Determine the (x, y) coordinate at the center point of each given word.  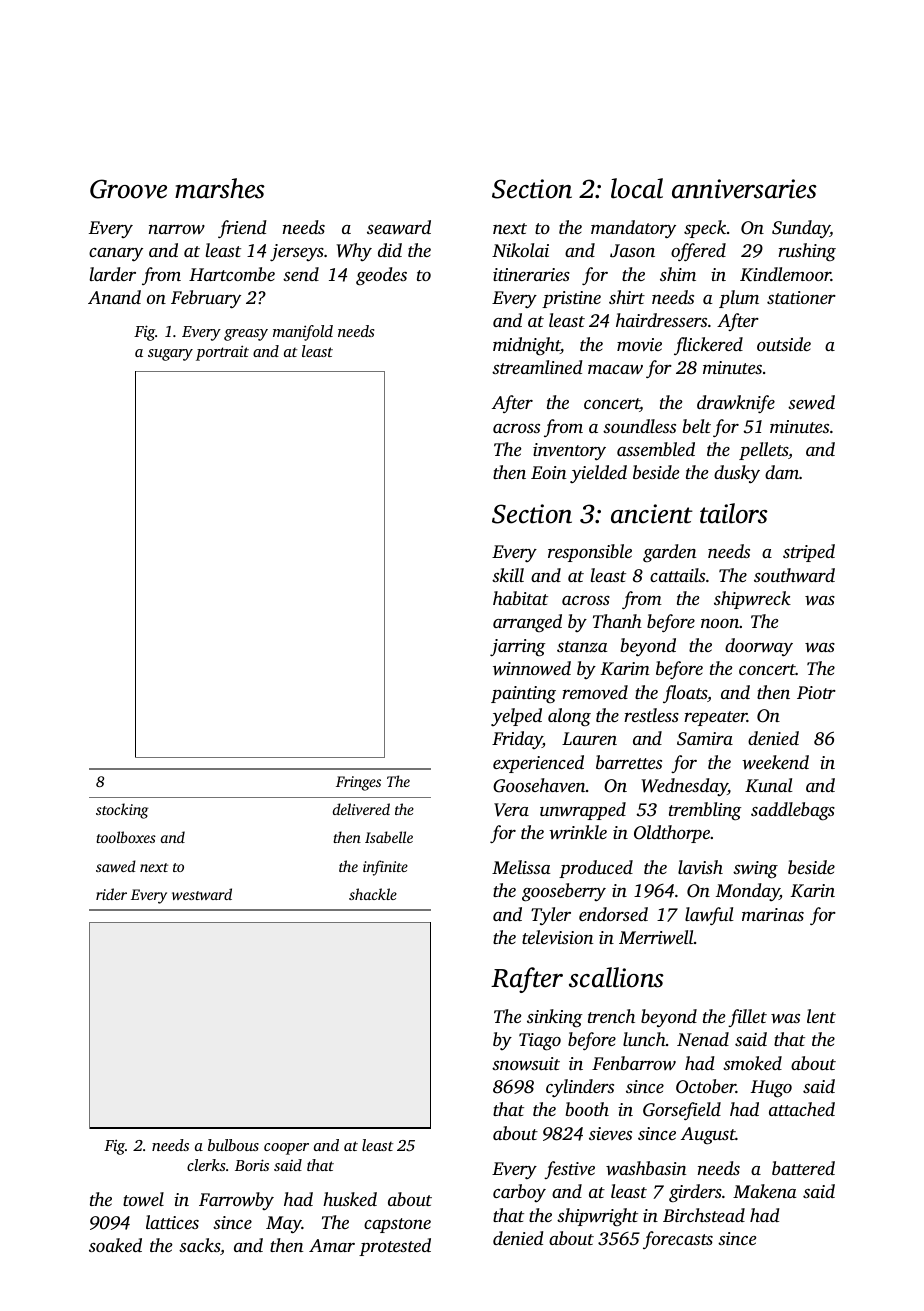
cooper (286, 1149)
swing (755, 870)
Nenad (703, 1039)
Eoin (548, 472)
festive (569, 1170)
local (637, 188)
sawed (116, 866)
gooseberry (564, 892)
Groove (128, 189)
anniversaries (744, 189)
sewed (811, 402)
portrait (222, 353)
